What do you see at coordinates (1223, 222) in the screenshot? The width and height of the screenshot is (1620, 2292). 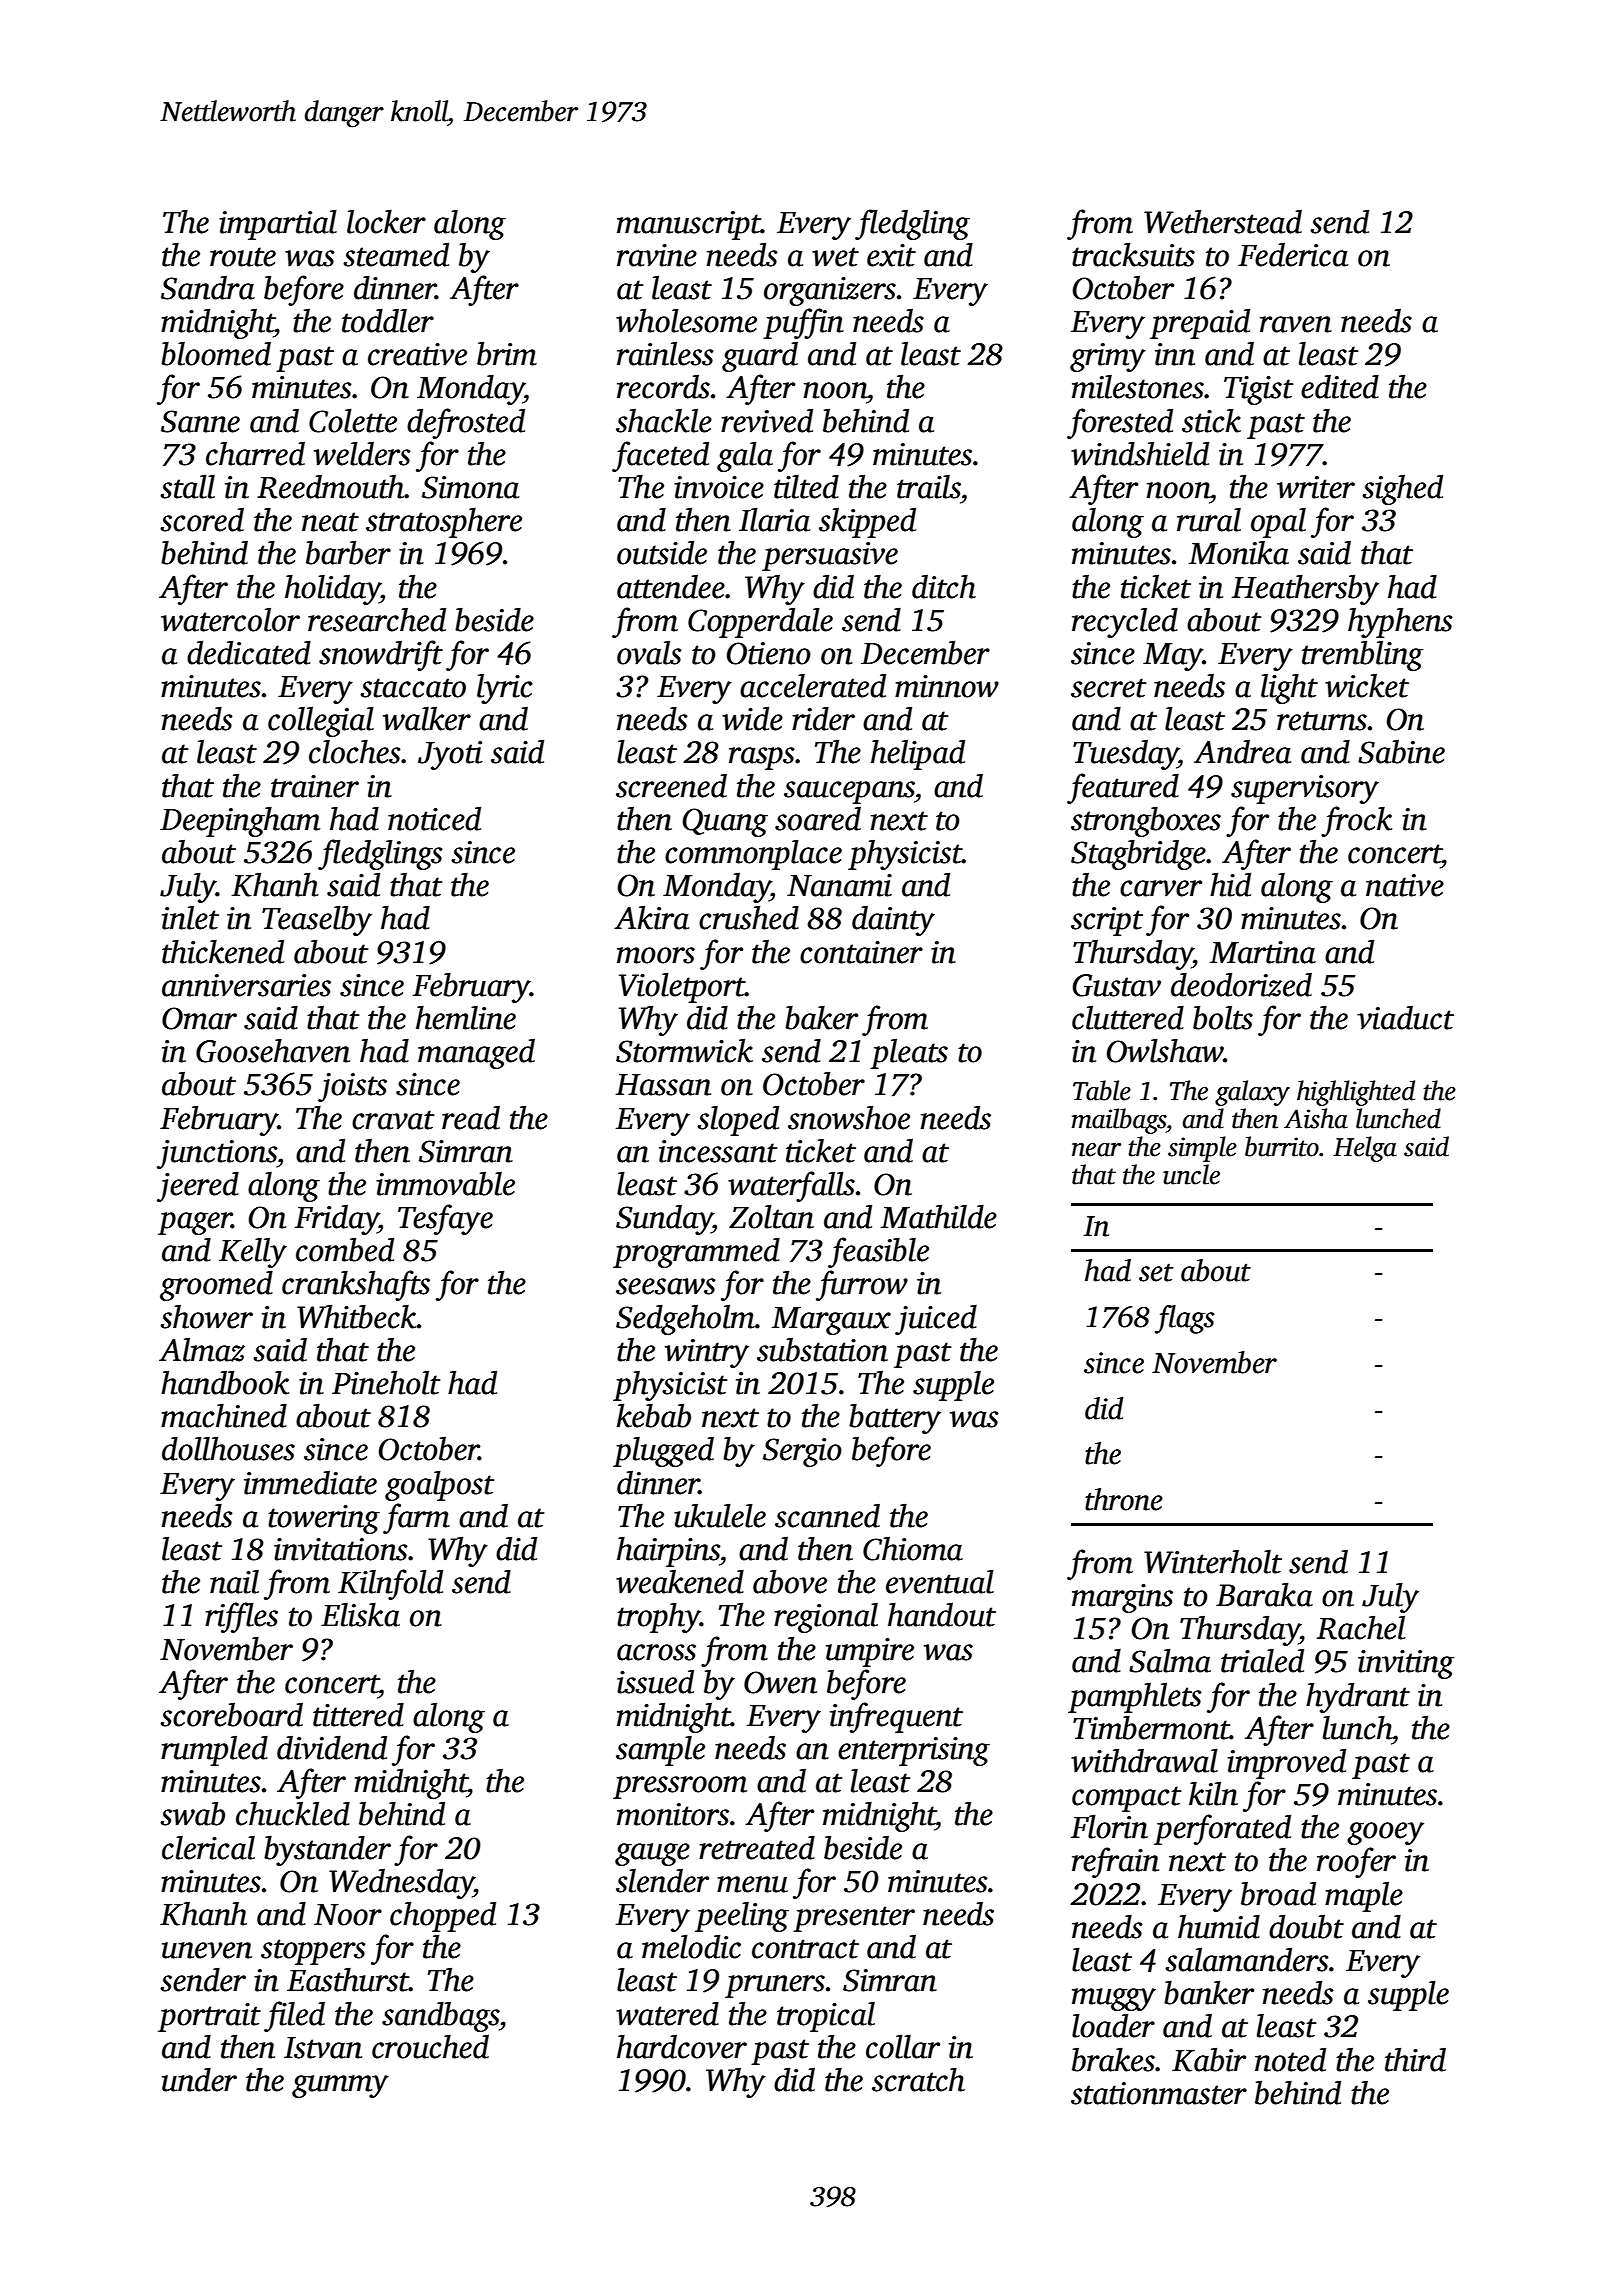 I see `Wetherstead` at bounding box center [1223, 222].
